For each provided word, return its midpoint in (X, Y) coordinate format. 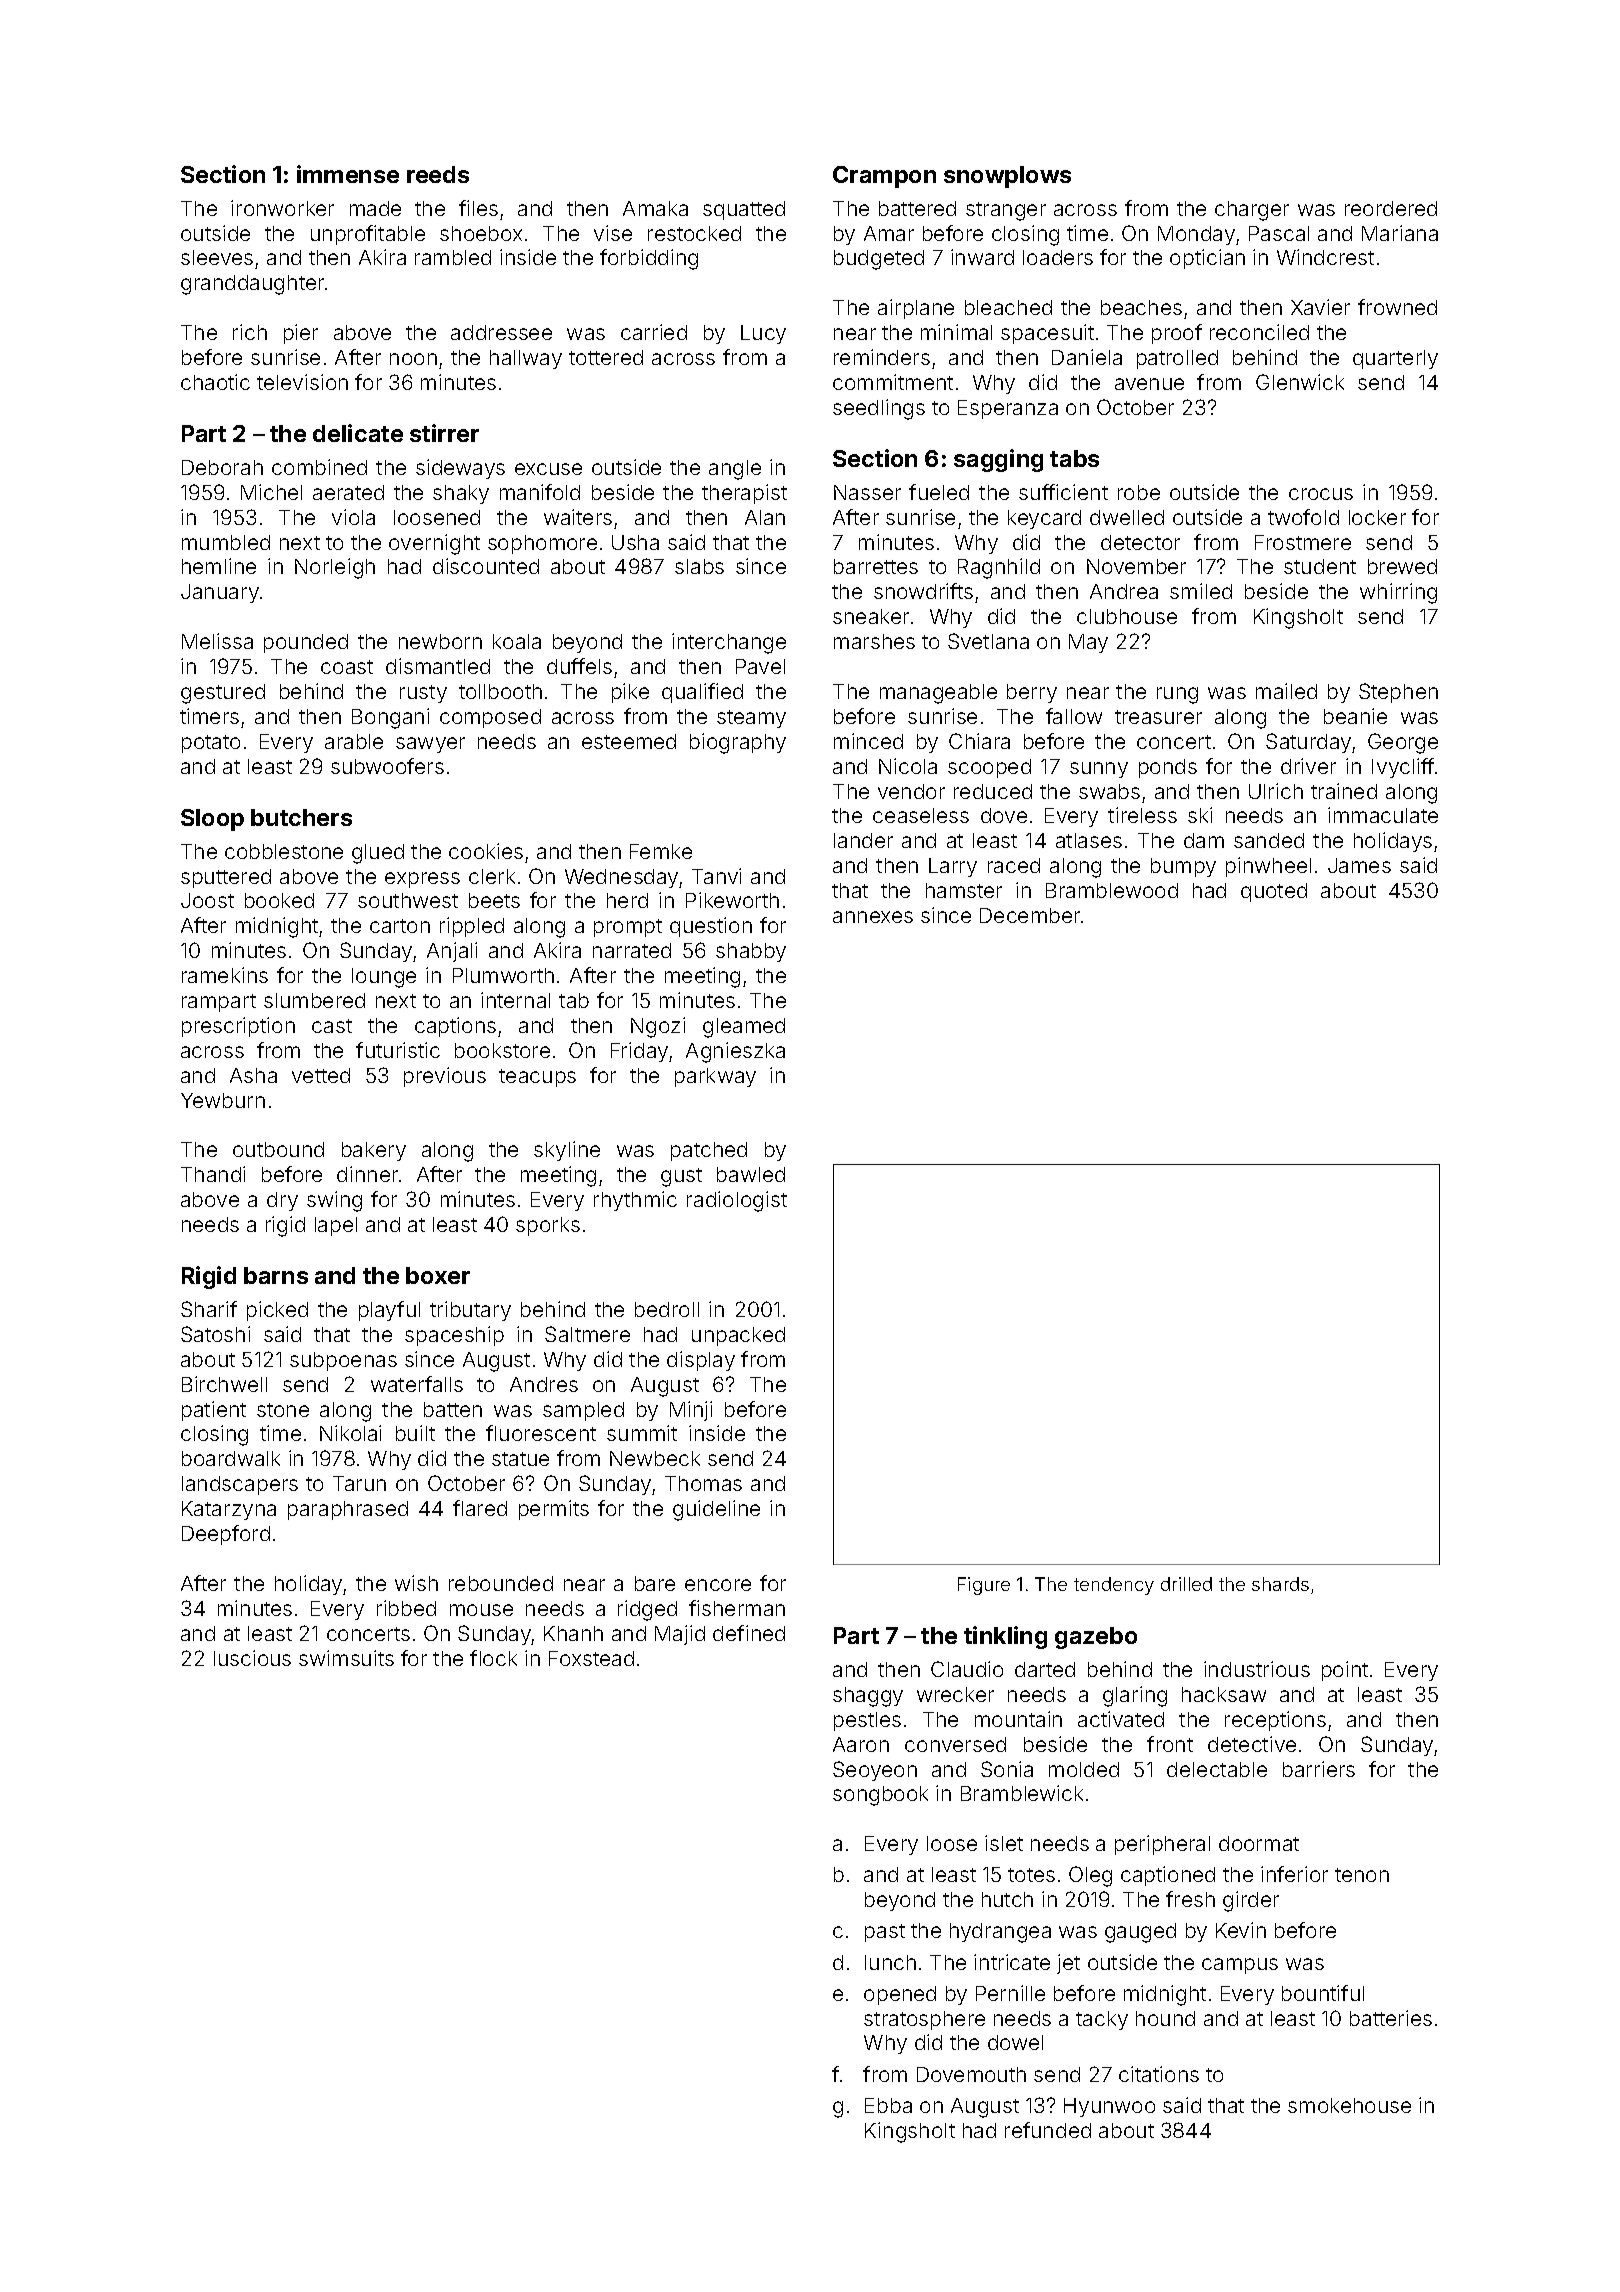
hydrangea (1000, 1933)
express (422, 880)
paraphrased (348, 1510)
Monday (1196, 235)
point (1345, 1671)
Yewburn (223, 1100)
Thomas (703, 1483)
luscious (252, 1658)
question (711, 927)
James (1359, 865)
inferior (1294, 1874)
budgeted (879, 260)
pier (301, 334)
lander (863, 840)
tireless (1142, 815)
